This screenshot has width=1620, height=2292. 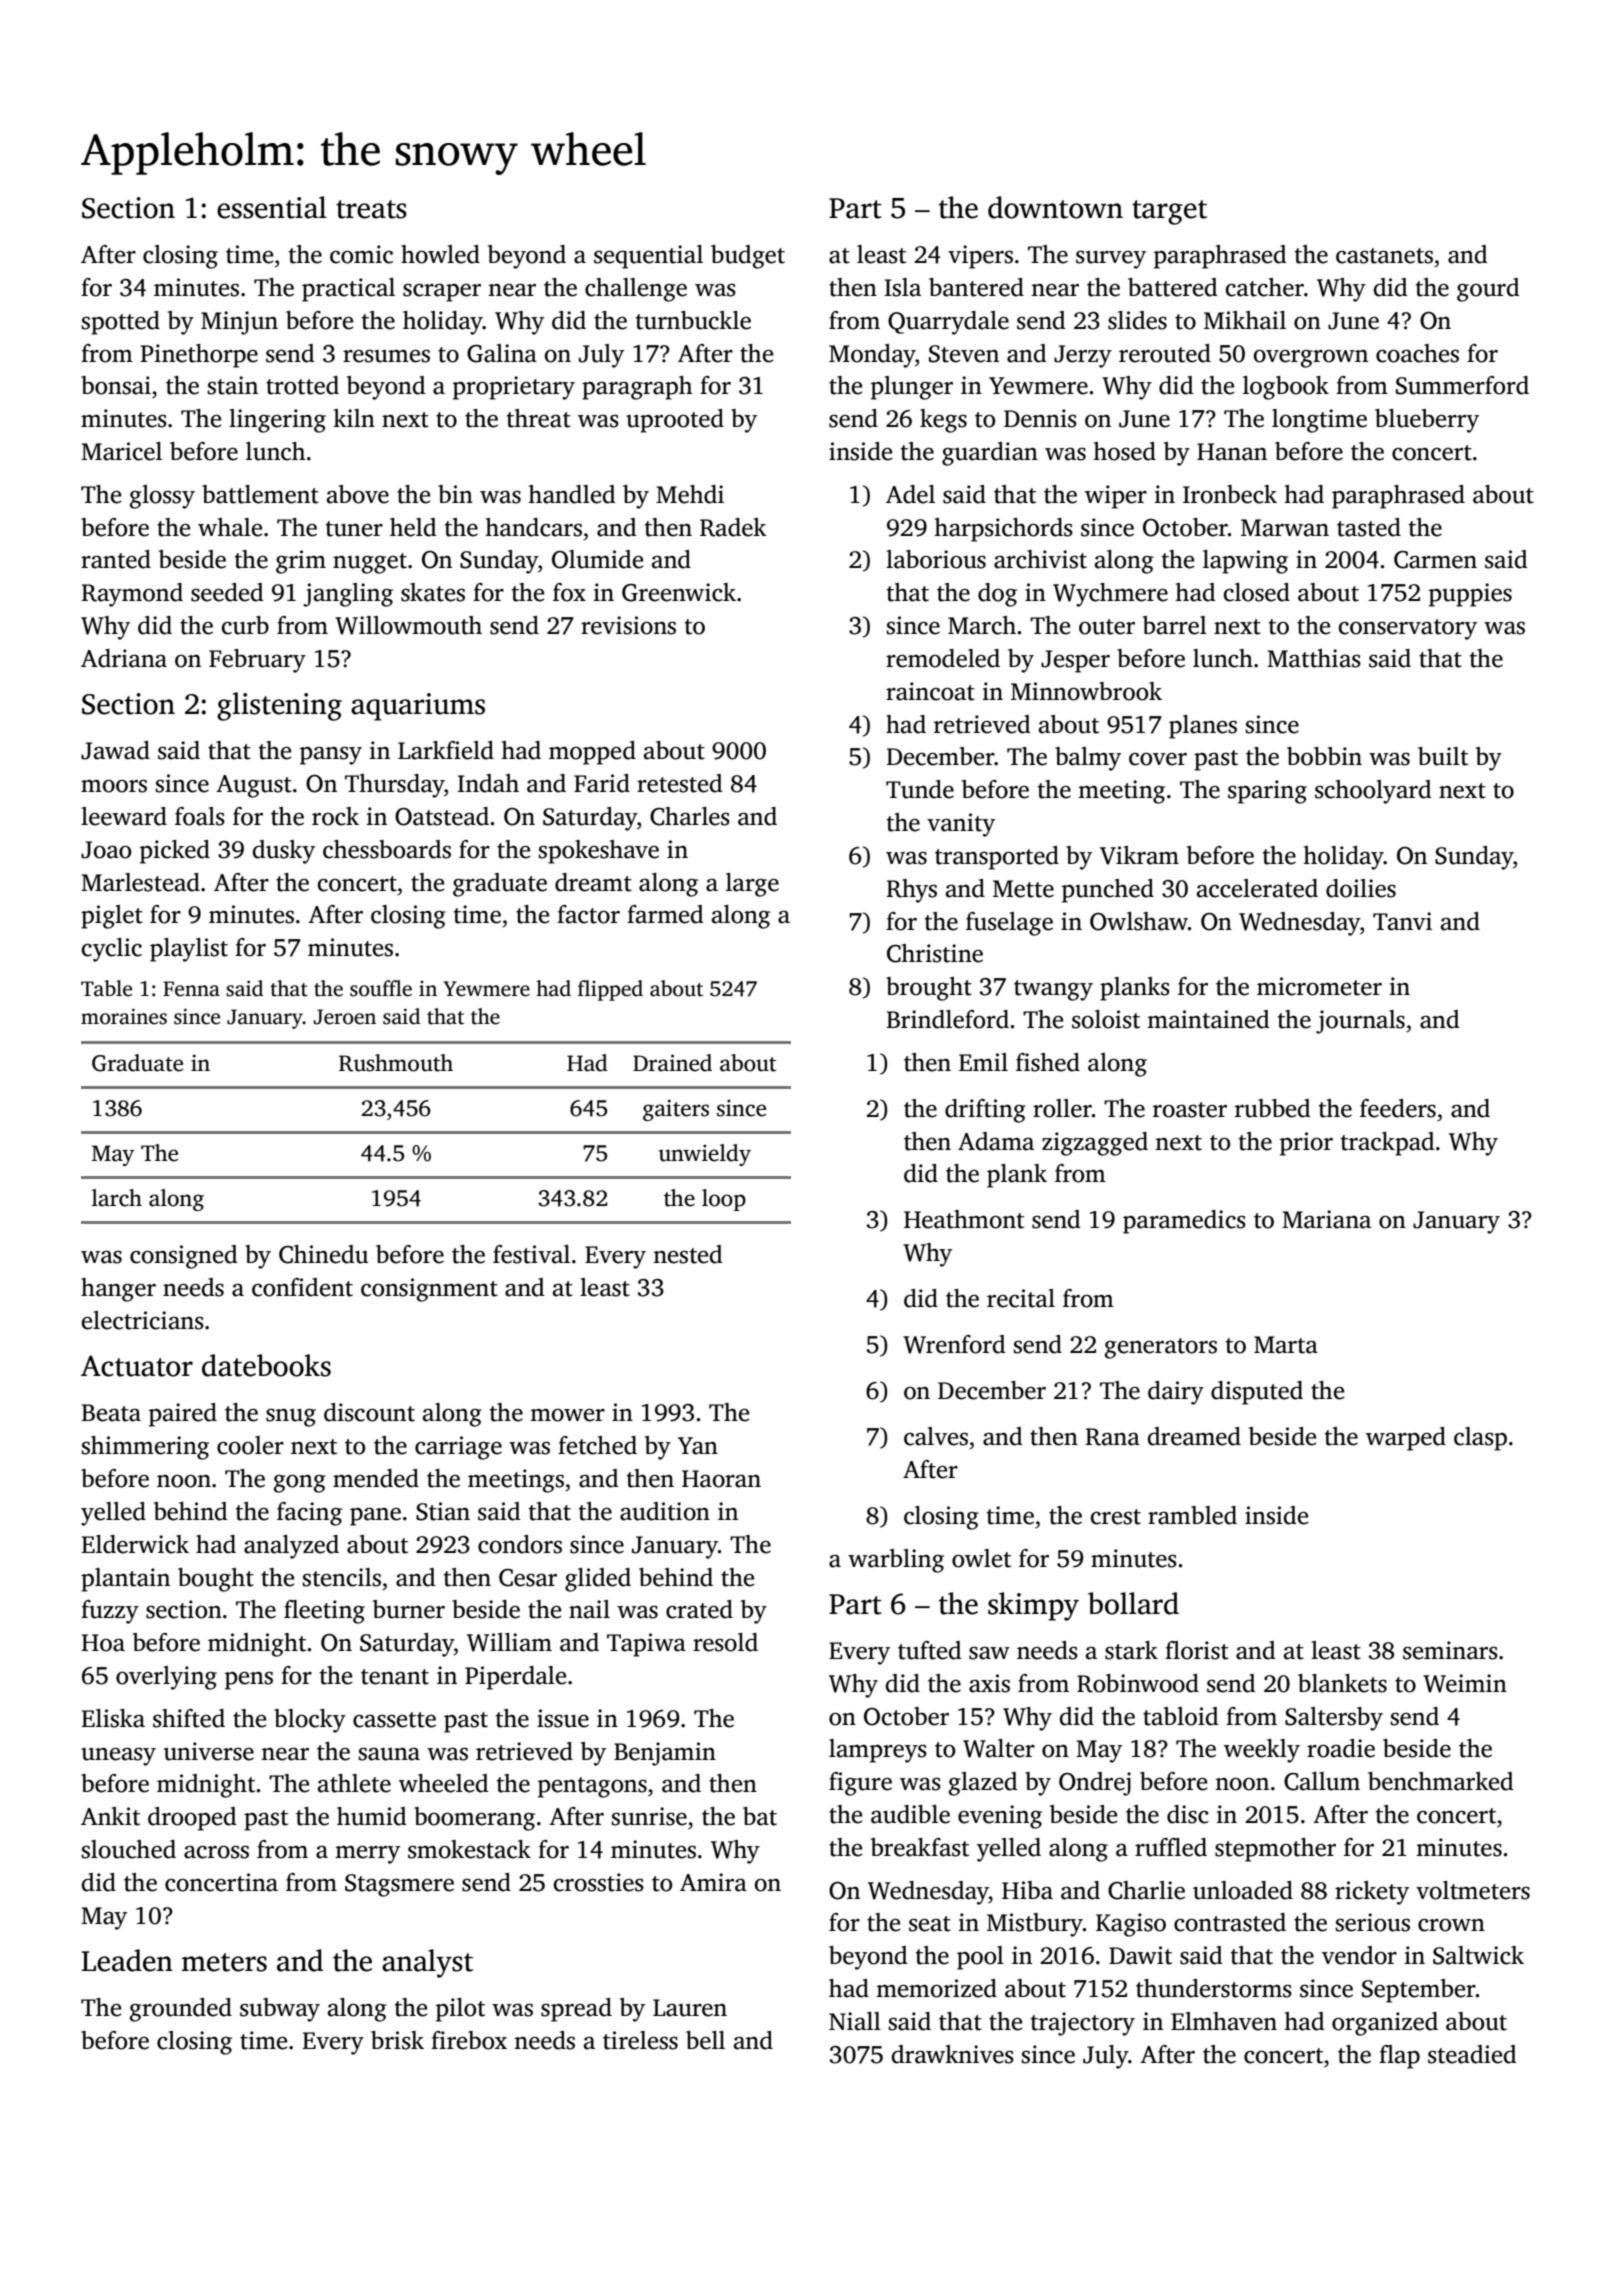 I want to click on harpsichords, so click(x=1003, y=530).
